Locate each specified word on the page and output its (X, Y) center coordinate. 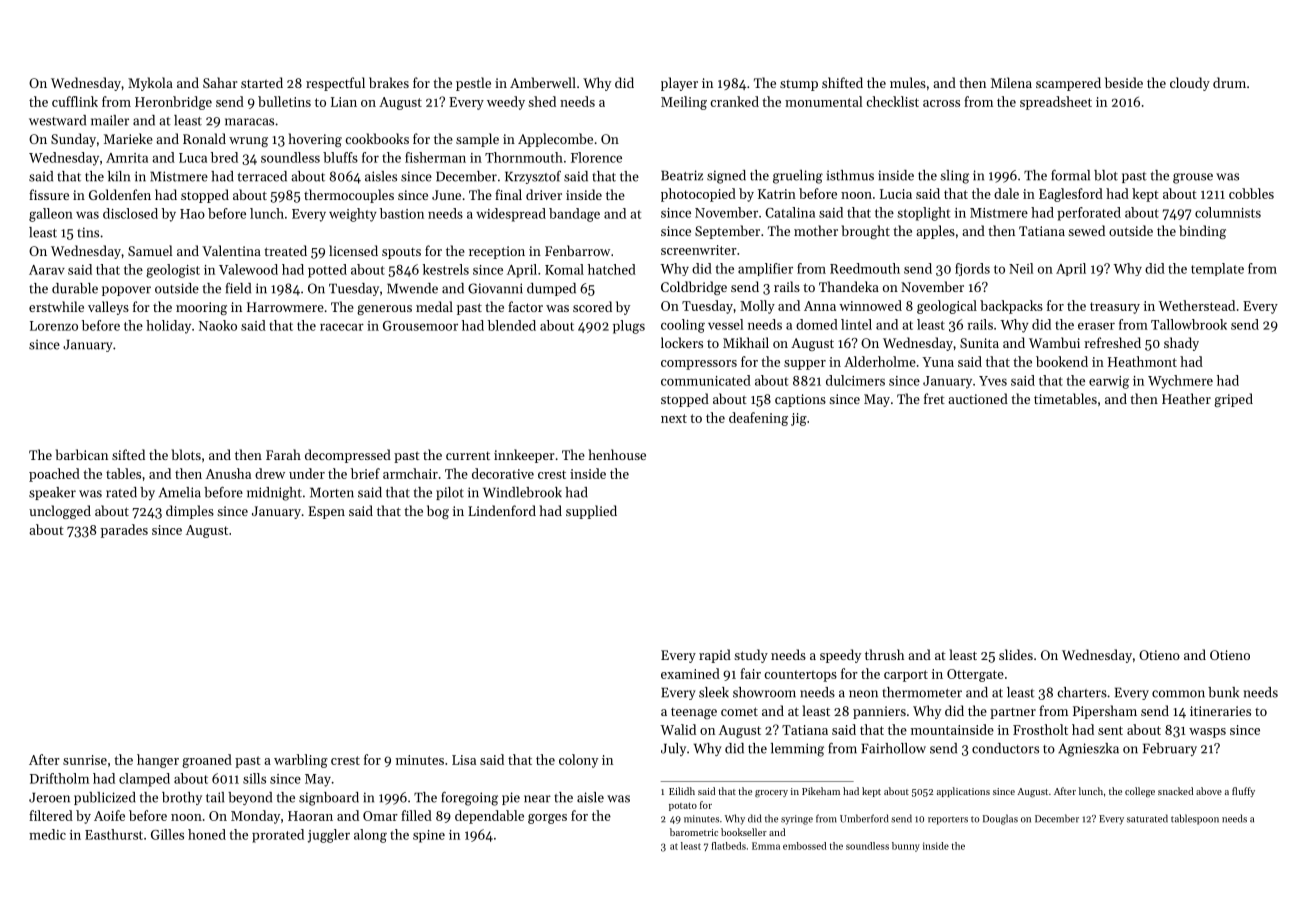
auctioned (978, 398)
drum (1229, 82)
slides (1016, 654)
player (679, 84)
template (1217, 269)
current (468, 456)
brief (365, 473)
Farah (283, 454)
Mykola (150, 84)
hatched (612, 269)
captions (800, 400)
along (370, 836)
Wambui (1054, 342)
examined (690, 673)
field (238, 288)
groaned (207, 761)
